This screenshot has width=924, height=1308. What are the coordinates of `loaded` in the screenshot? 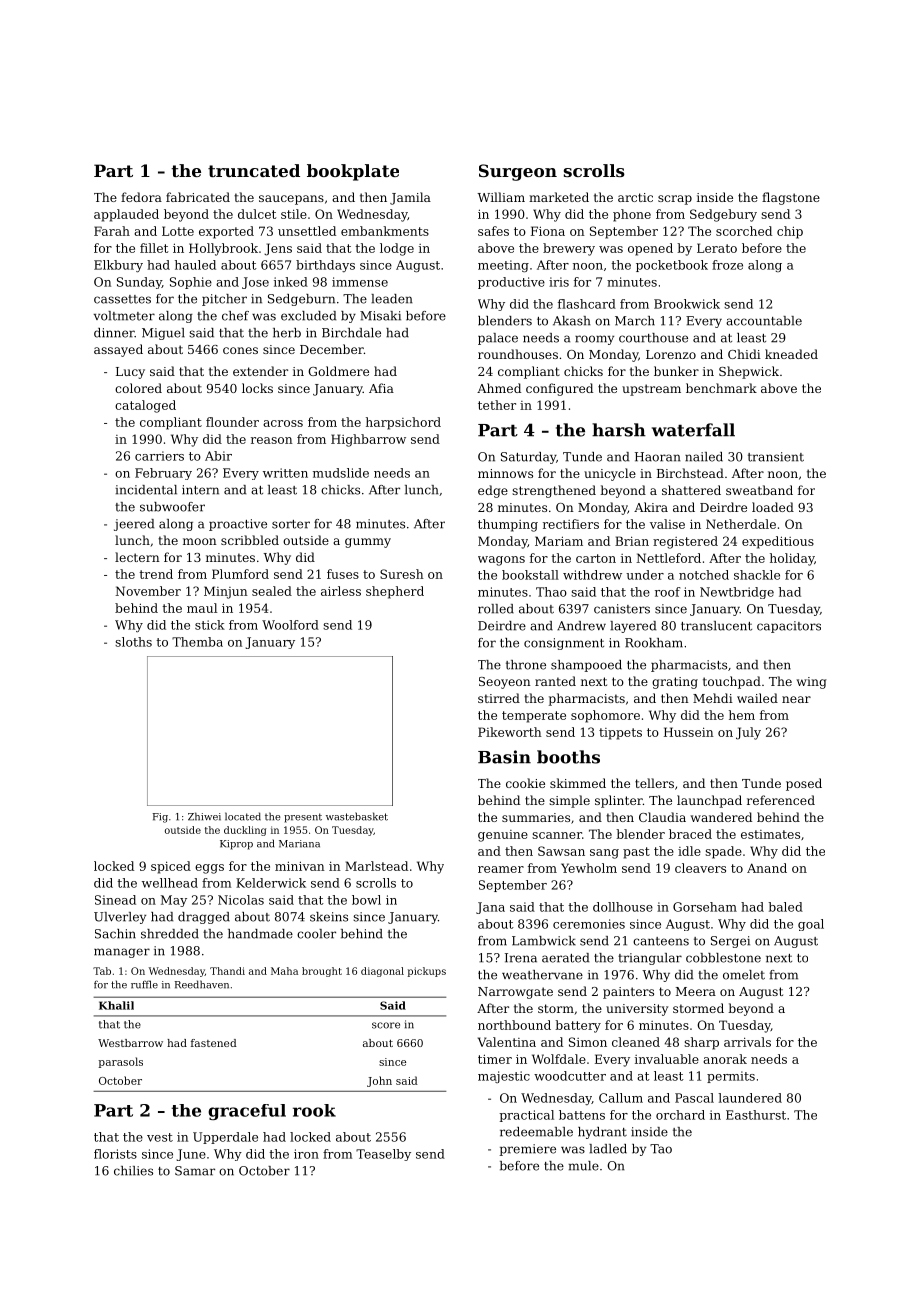 It's located at (773, 507).
